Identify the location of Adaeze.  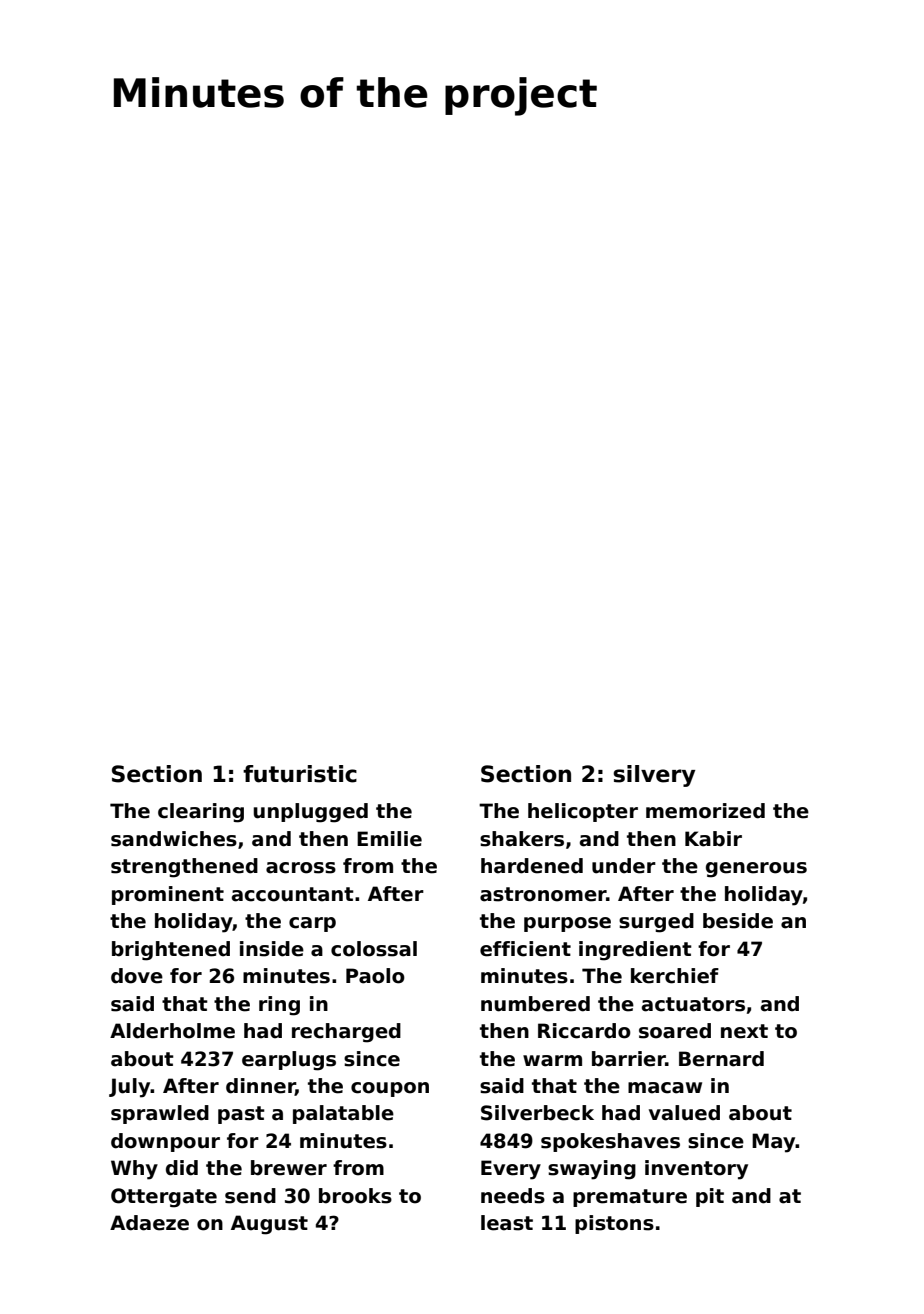
(149, 1223).
